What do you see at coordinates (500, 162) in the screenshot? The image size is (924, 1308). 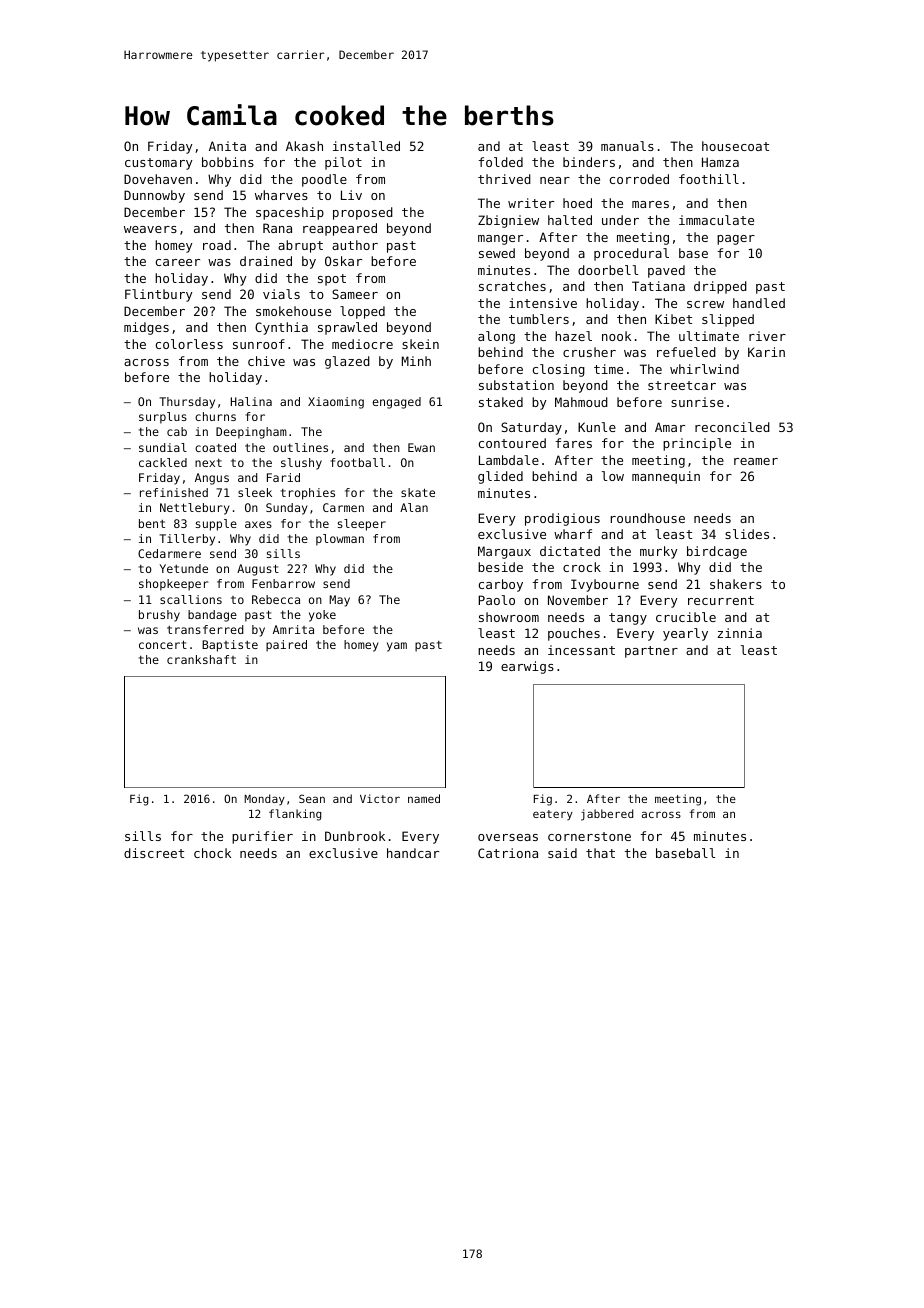 I see `folded` at bounding box center [500, 162].
